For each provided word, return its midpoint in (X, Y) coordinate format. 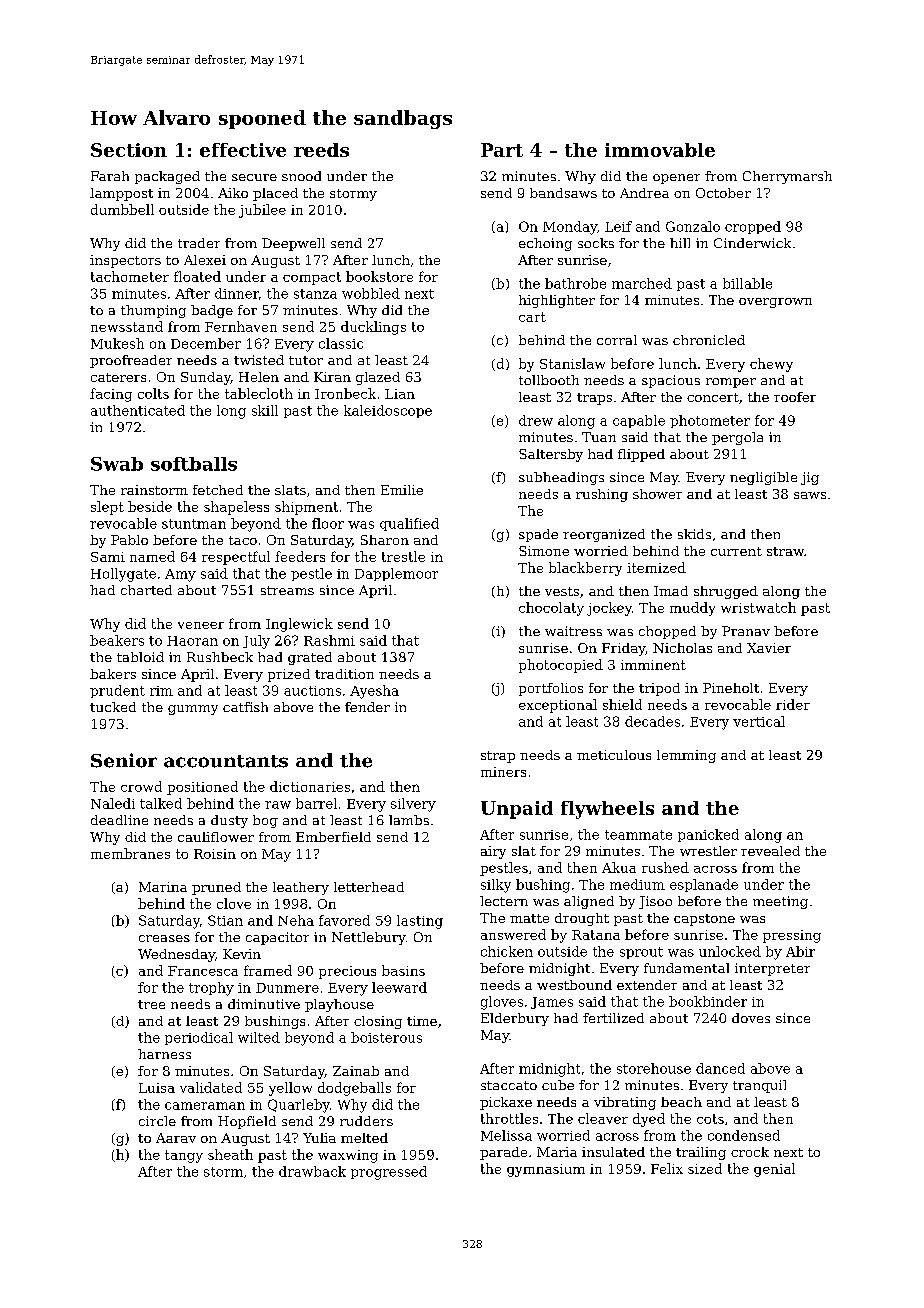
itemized (656, 567)
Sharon (385, 540)
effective (243, 150)
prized (289, 675)
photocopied (561, 666)
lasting (420, 922)
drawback (312, 1171)
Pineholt (731, 688)
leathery (301, 888)
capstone (704, 920)
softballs (194, 464)
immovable (660, 150)
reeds (321, 150)
